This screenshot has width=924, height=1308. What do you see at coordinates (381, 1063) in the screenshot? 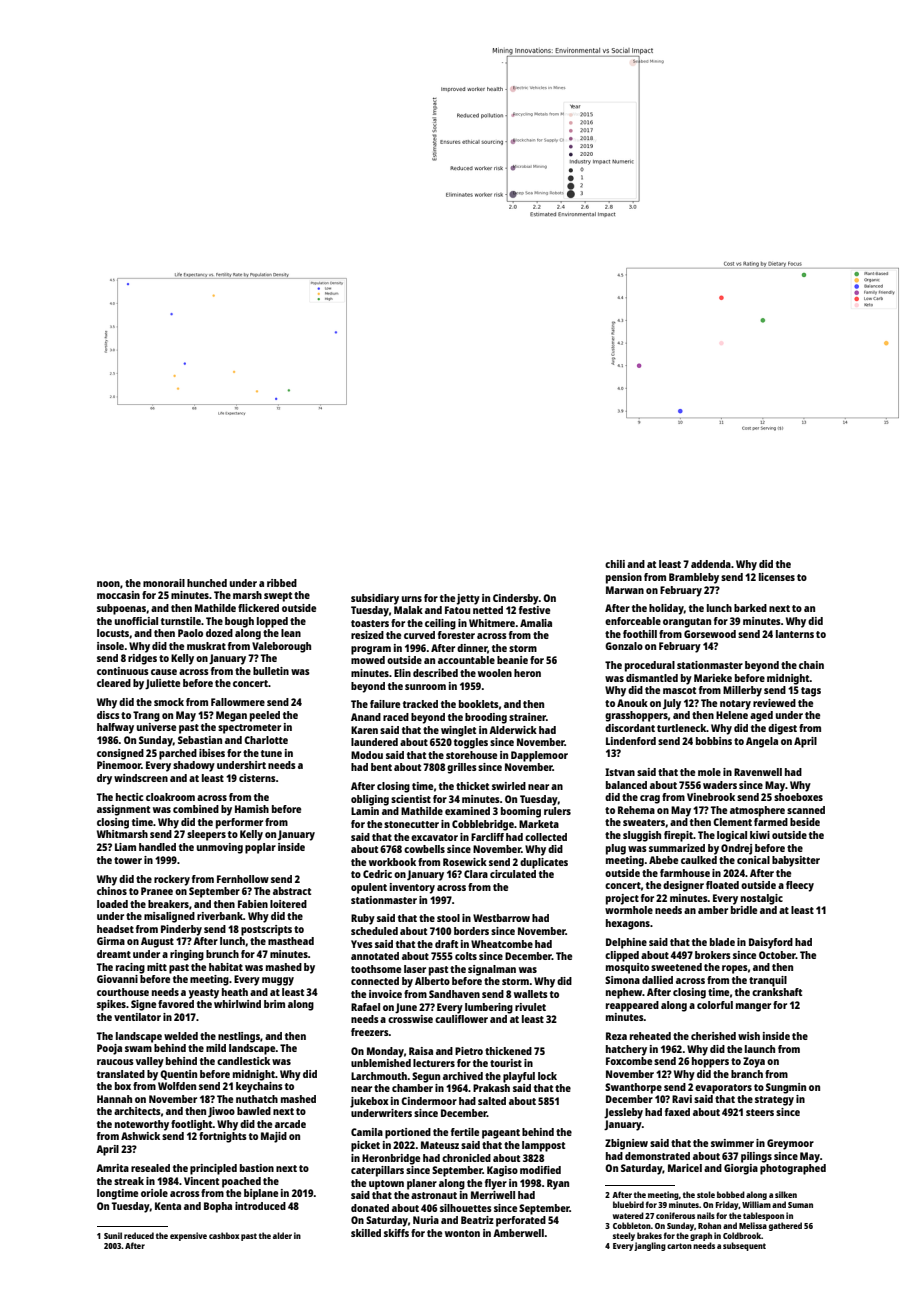
I see `unblemished` at bounding box center [381, 1063].
